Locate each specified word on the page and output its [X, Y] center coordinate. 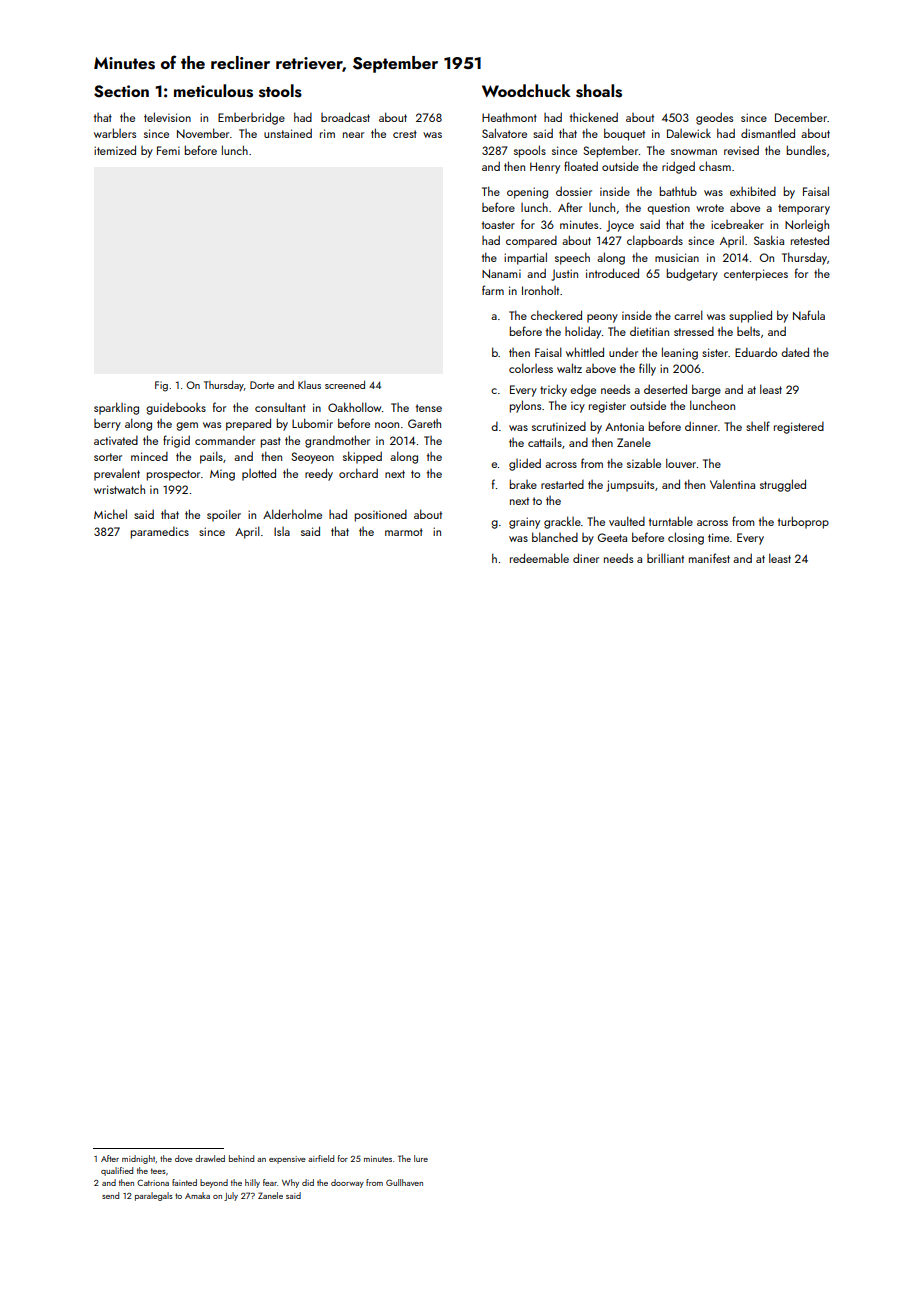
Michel [110, 514]
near [353, 135]
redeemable [539, 558]
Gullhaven [404, 1182]
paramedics [160, 532]
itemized [115, 150]
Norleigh [807, 226]
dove [184, 1158]
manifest [709, 558]
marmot [404, 532]
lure [421, 1158]
